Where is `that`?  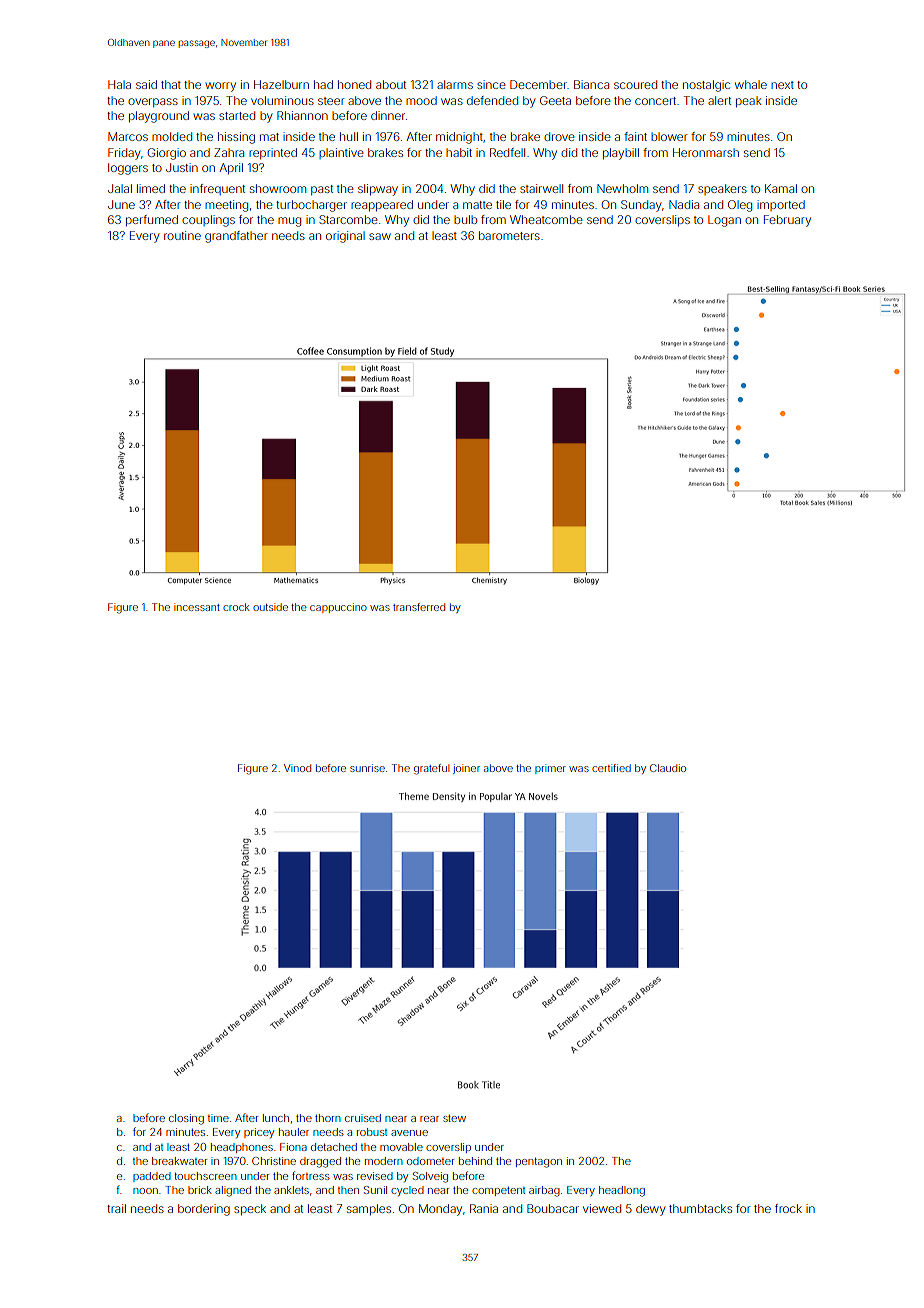 that is located at coordinates (171, 84).
